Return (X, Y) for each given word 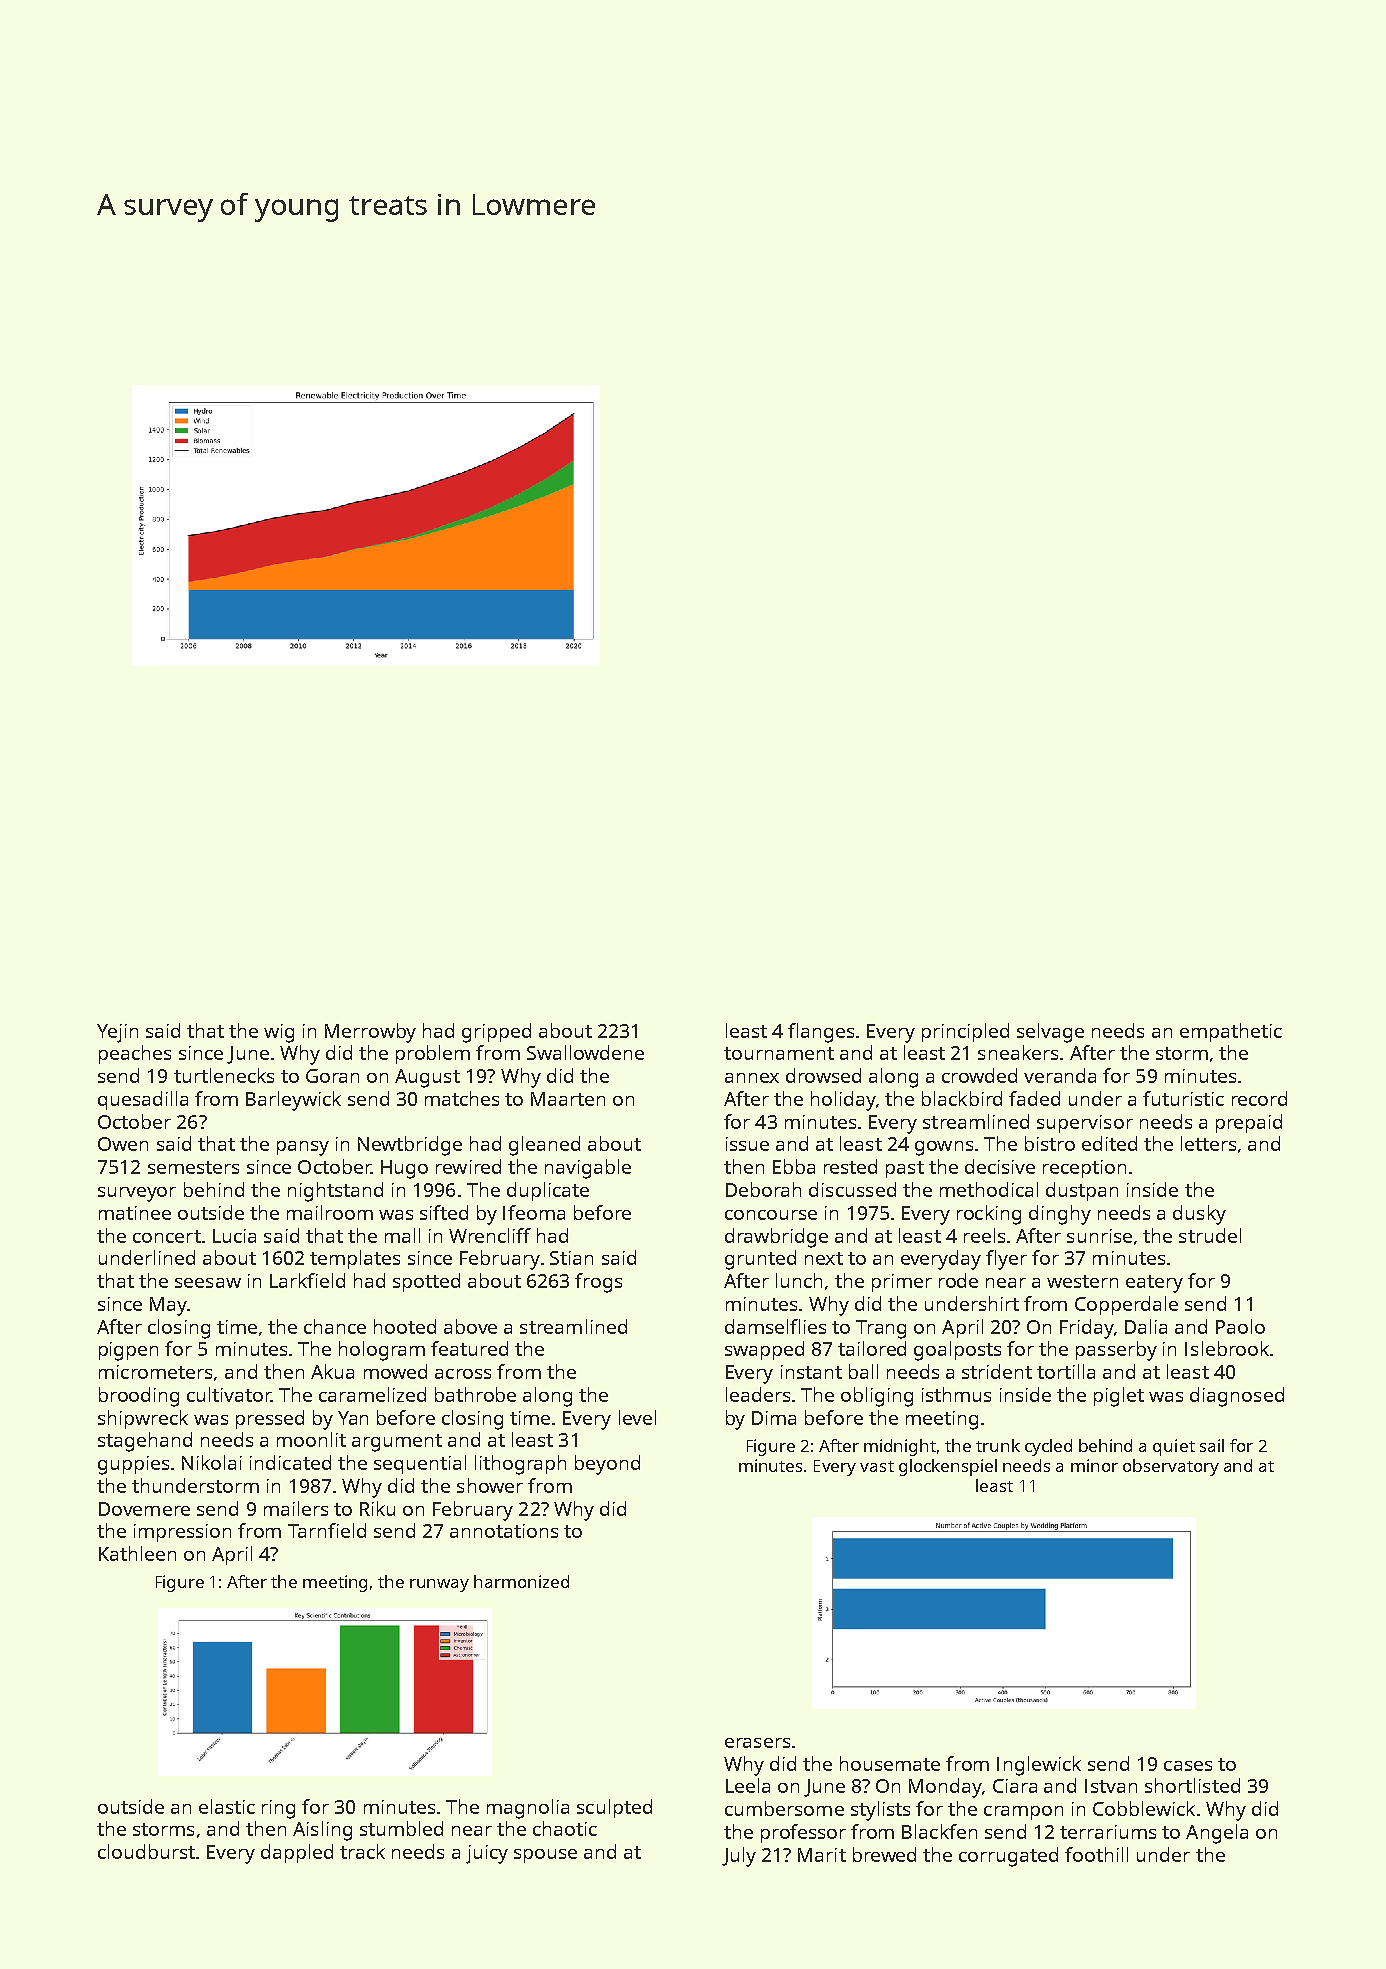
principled (965, 1032)
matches (462, 1098)
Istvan (1111, 1786)
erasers (757, 1743)
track (362, 1851)
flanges (821, 1033)
